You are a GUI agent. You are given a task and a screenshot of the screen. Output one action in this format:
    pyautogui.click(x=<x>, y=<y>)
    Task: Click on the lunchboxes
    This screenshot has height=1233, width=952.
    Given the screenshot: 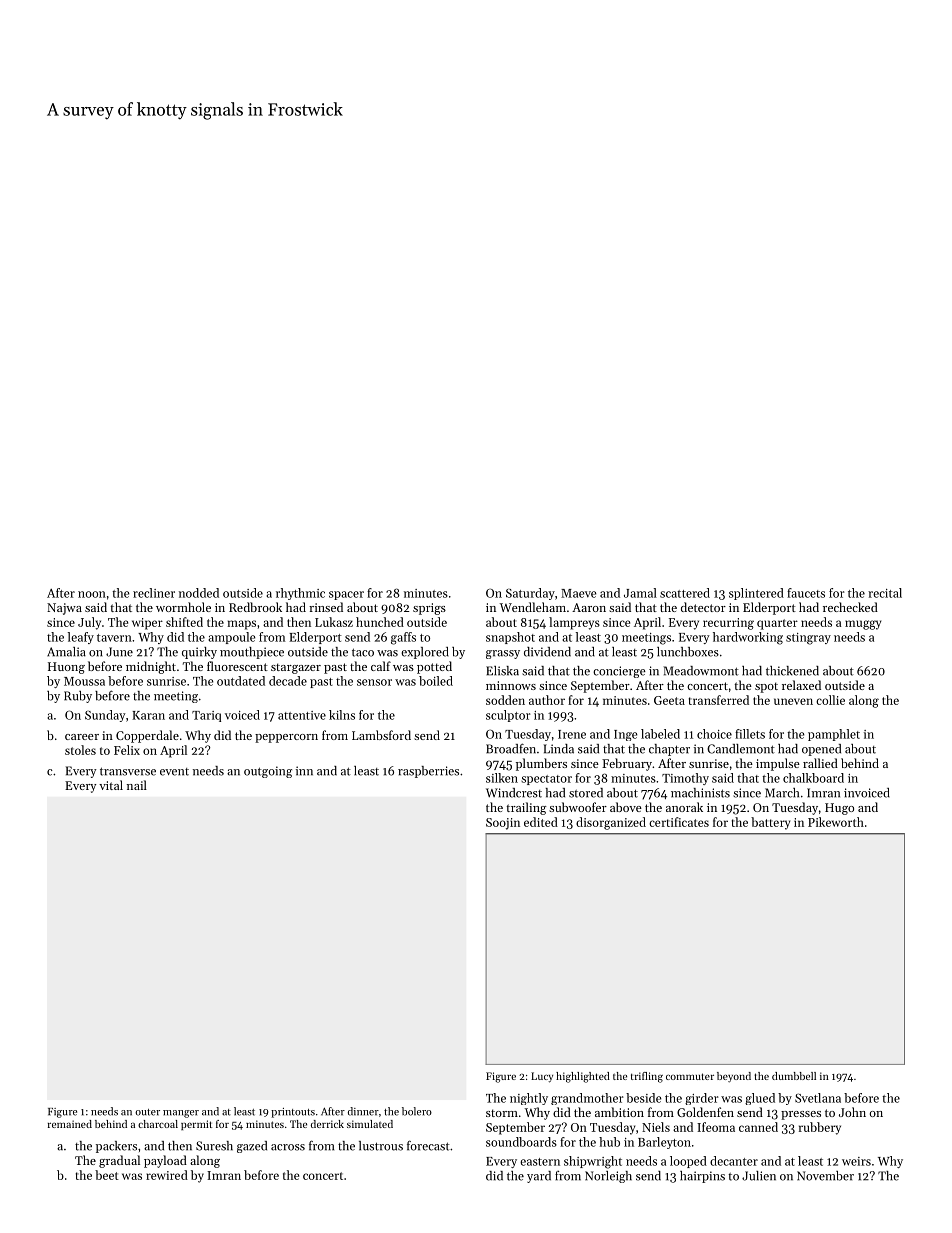 What is the action you would take?
    pyautogui.click(x=688, y=652)
